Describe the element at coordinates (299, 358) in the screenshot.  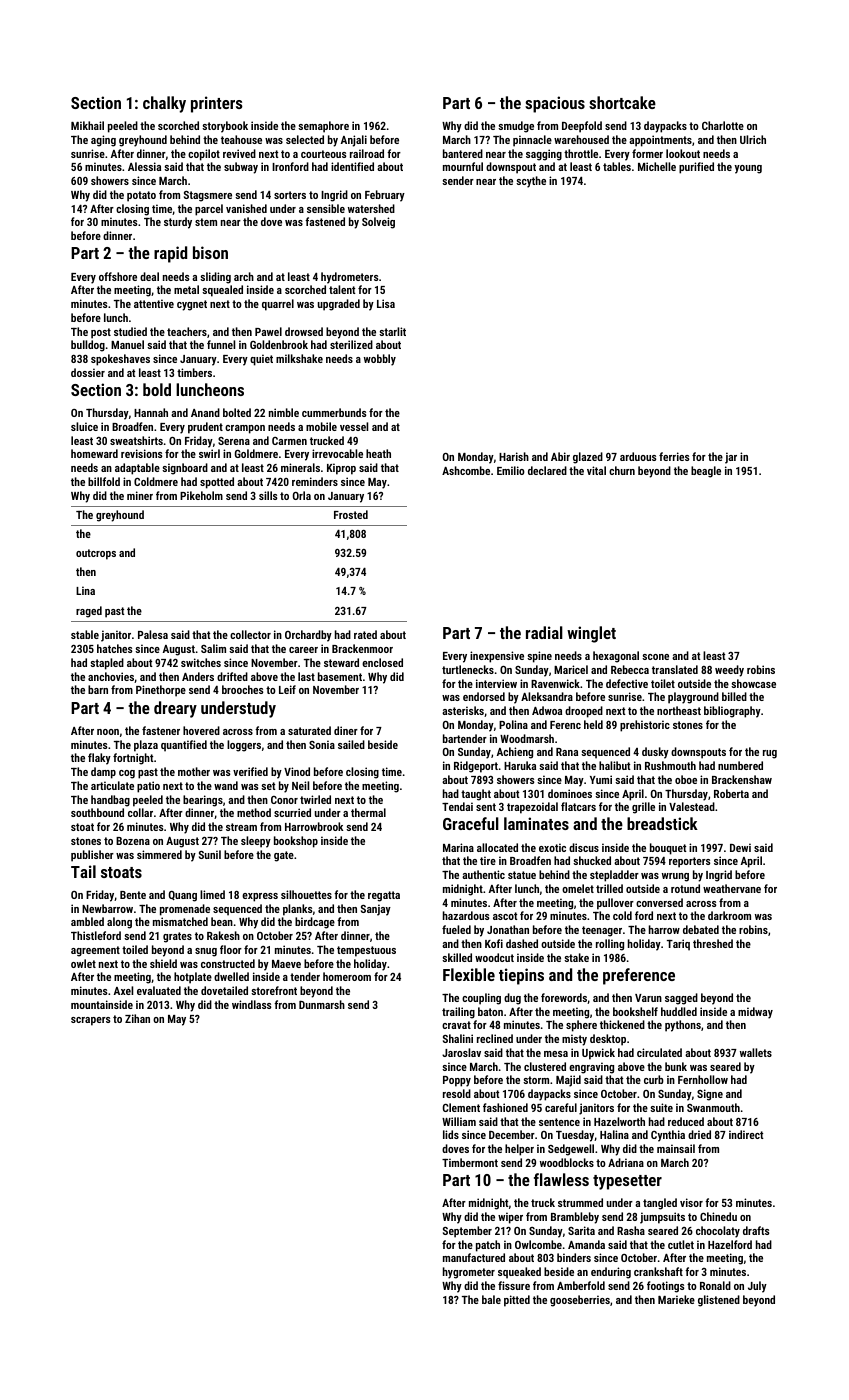
I see `milkshake` at that location.
